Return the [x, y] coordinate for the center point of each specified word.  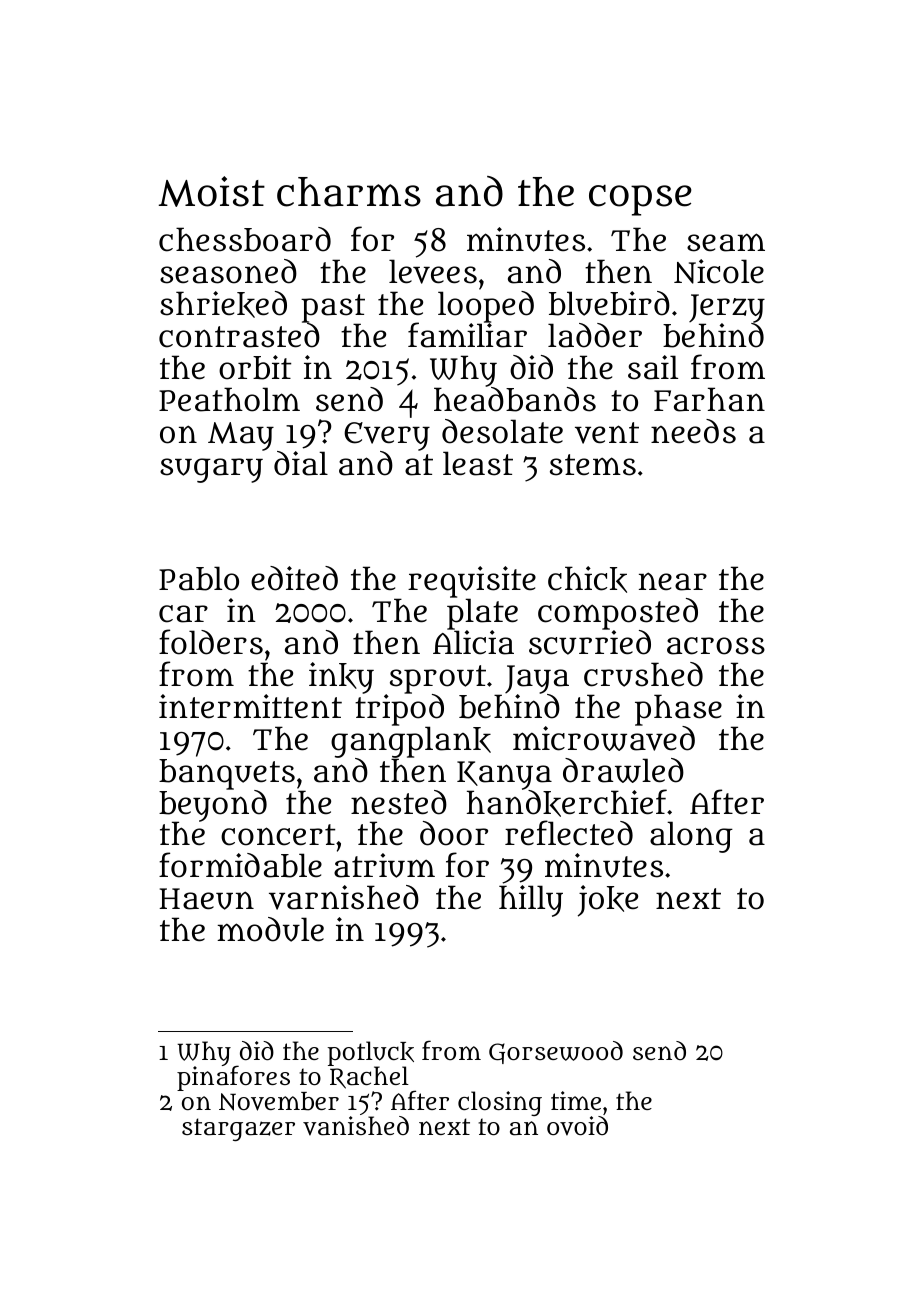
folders [211, 642]
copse [640, 200]
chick [587, 579]
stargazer [238, 1129]
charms [349, 192]
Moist [212, 191]
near [673, 581]
